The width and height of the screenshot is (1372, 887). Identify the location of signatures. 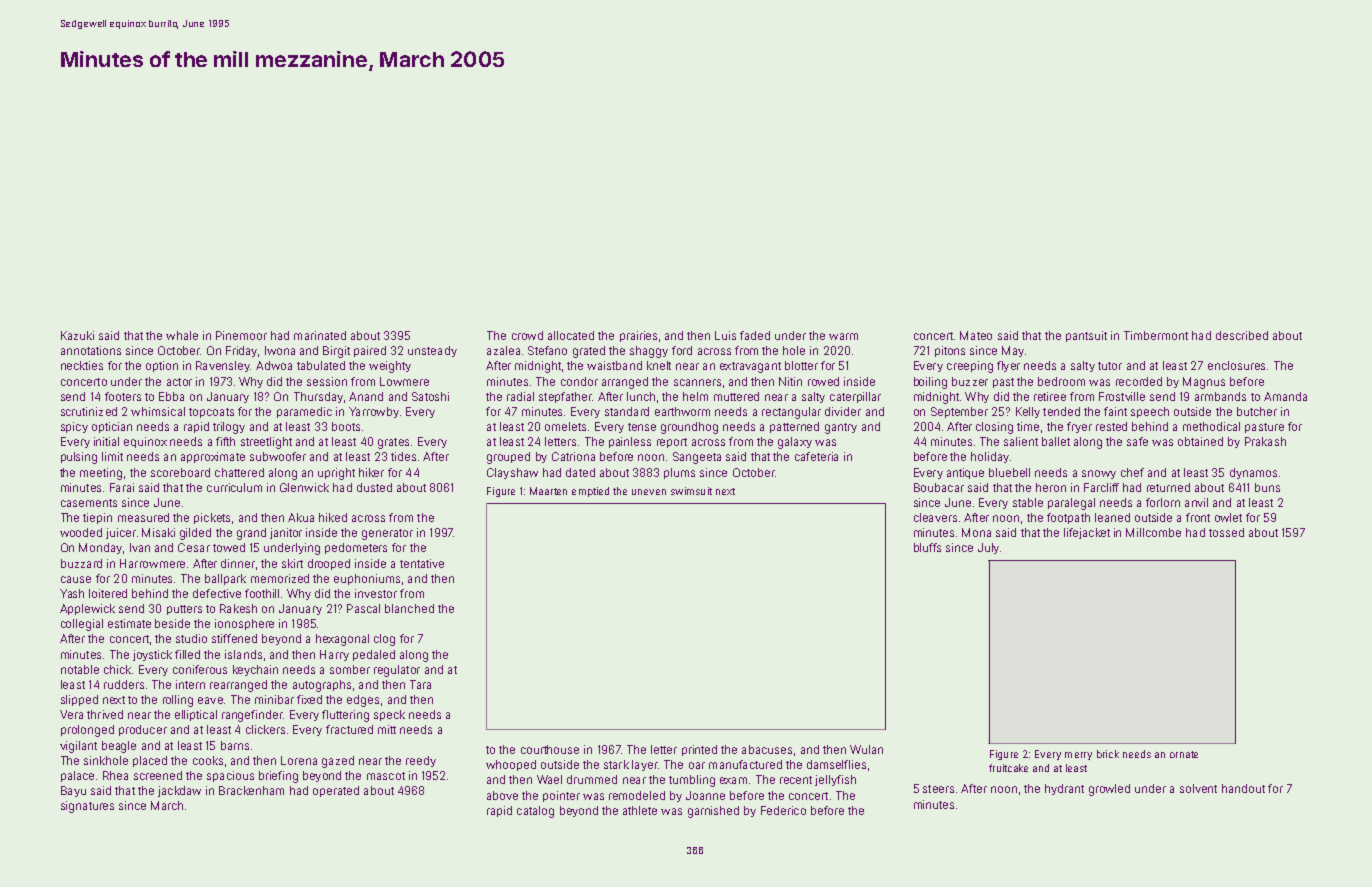
(87, 807).
